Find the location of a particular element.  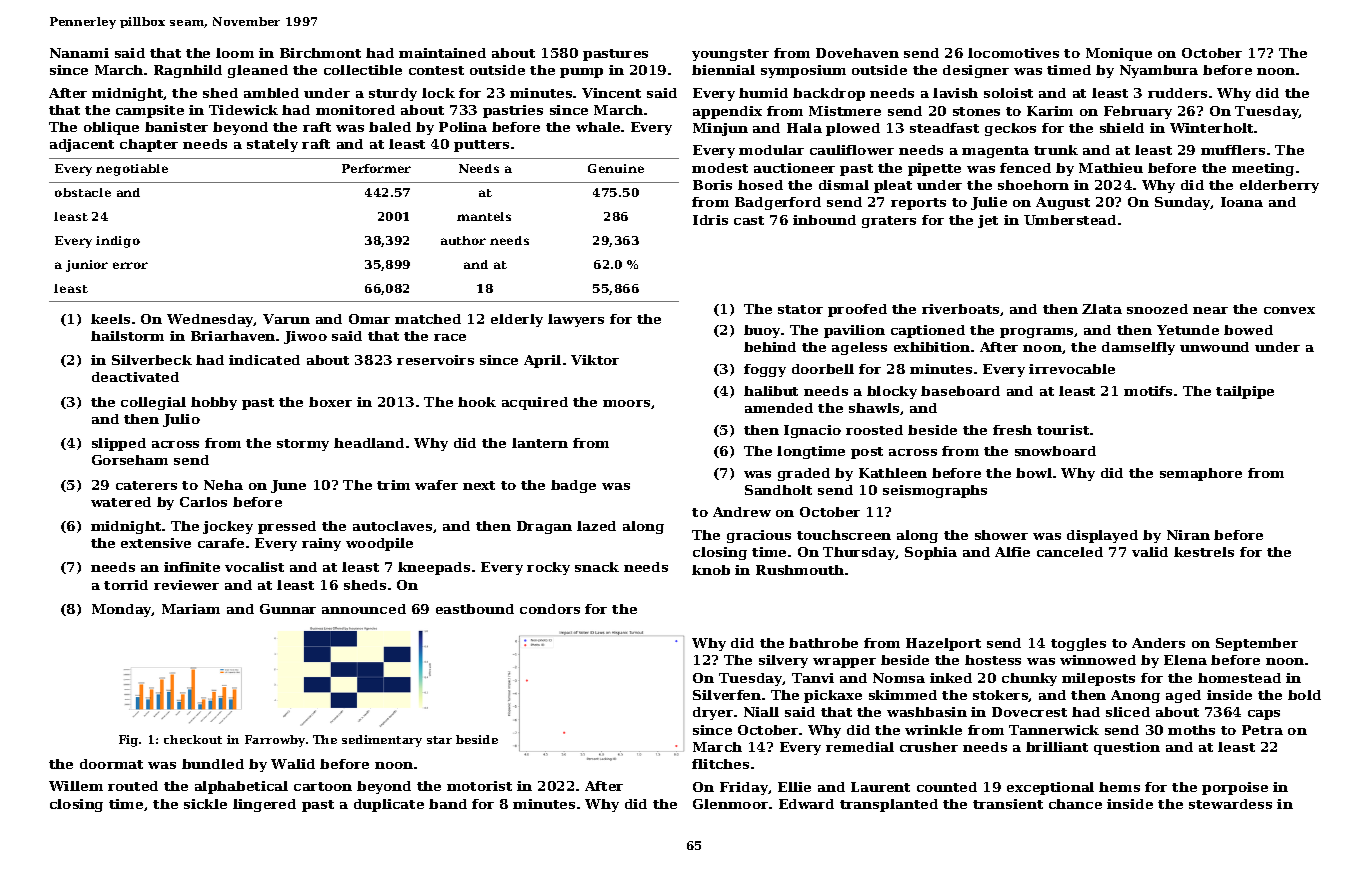

rocky is located at coordinates (548, 568).
